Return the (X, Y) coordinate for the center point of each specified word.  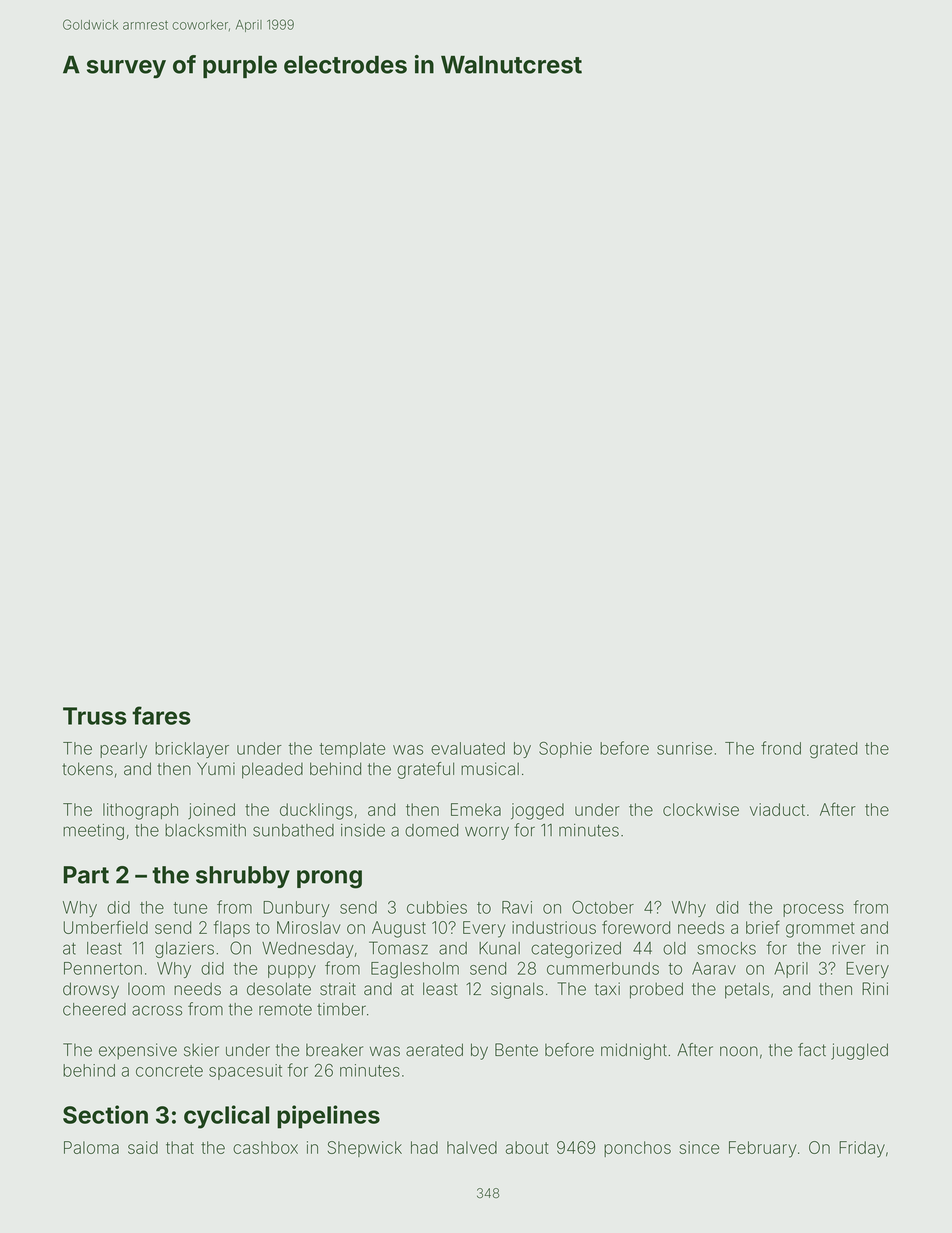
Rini (875, 988)
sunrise (684, 748)
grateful (425, 770)
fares (161, 715)
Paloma (91, 1147)
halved (472, 1147)
